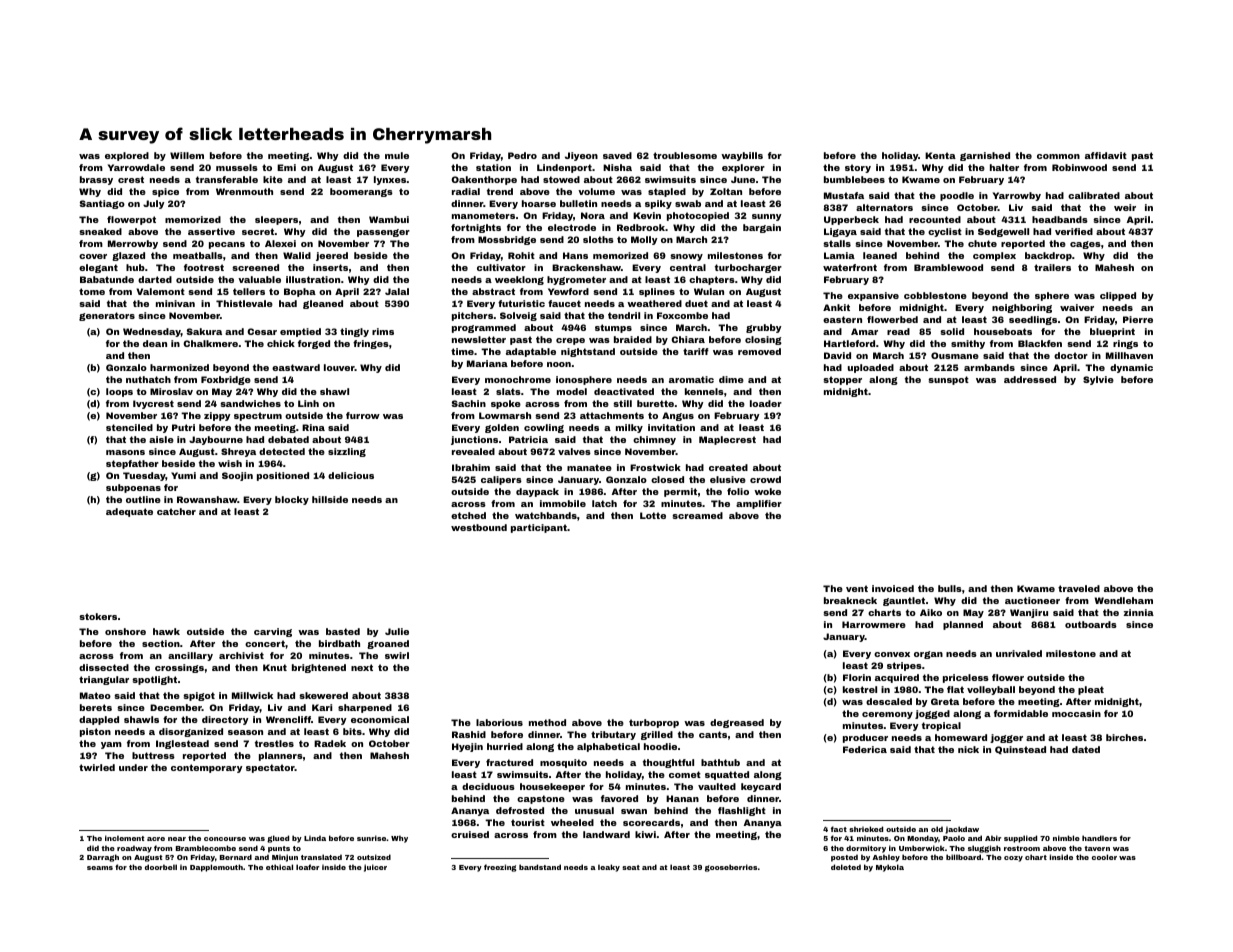  I want to click on loafer, so click(307, 867).
